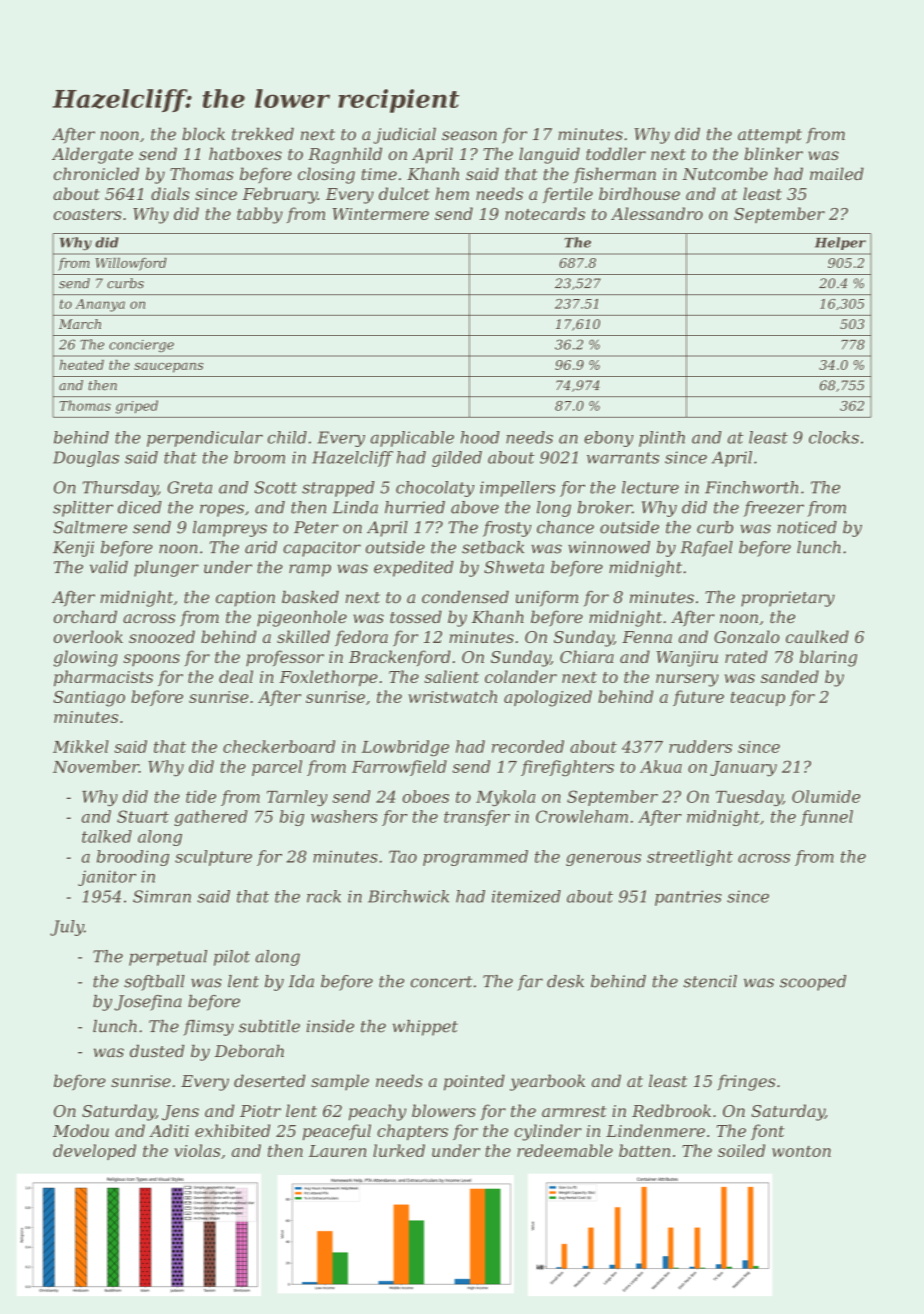 This screenshot has height=1314, width=924. Describe the element at coordinates (232, 958) in the screenshot. I see `pilot` at that location.
